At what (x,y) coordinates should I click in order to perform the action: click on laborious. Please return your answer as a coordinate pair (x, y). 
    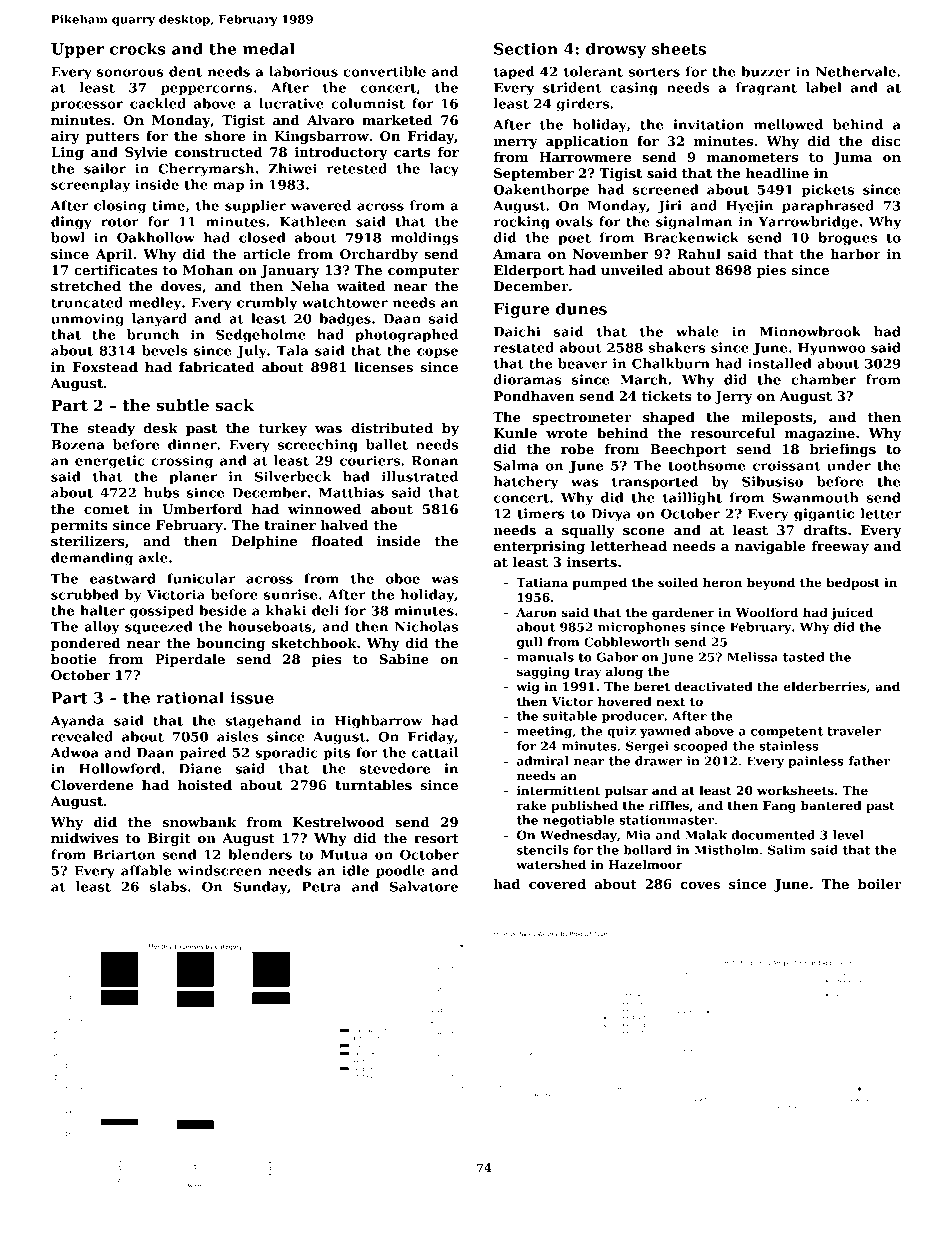
    Looking at the image, I should click on (303, 71).
